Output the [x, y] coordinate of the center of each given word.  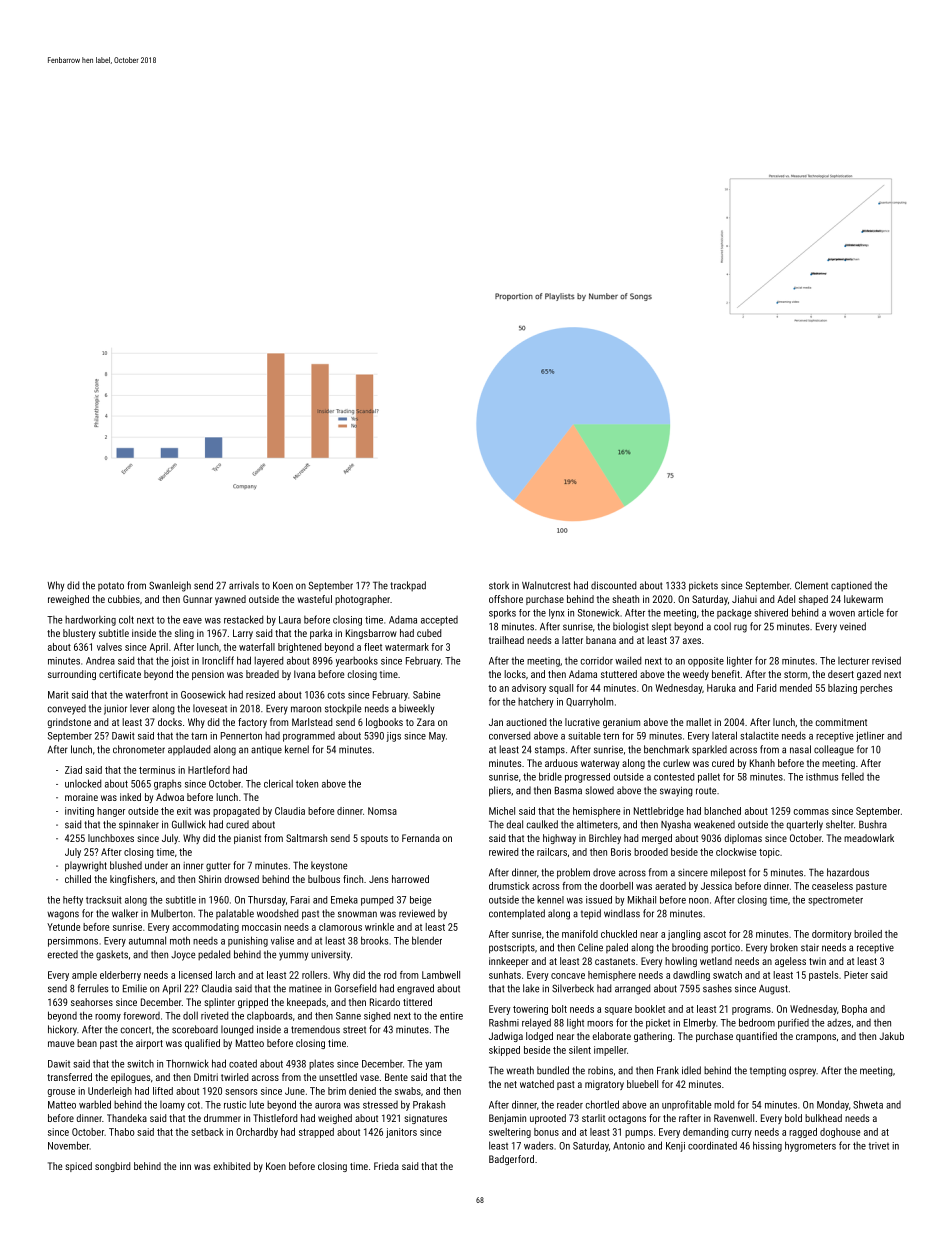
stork [499, 585]
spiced [78, 1167]
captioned [851, 586]
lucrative [582, 722]
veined [853, 626]
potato [111, 586]
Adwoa [170, 797]
